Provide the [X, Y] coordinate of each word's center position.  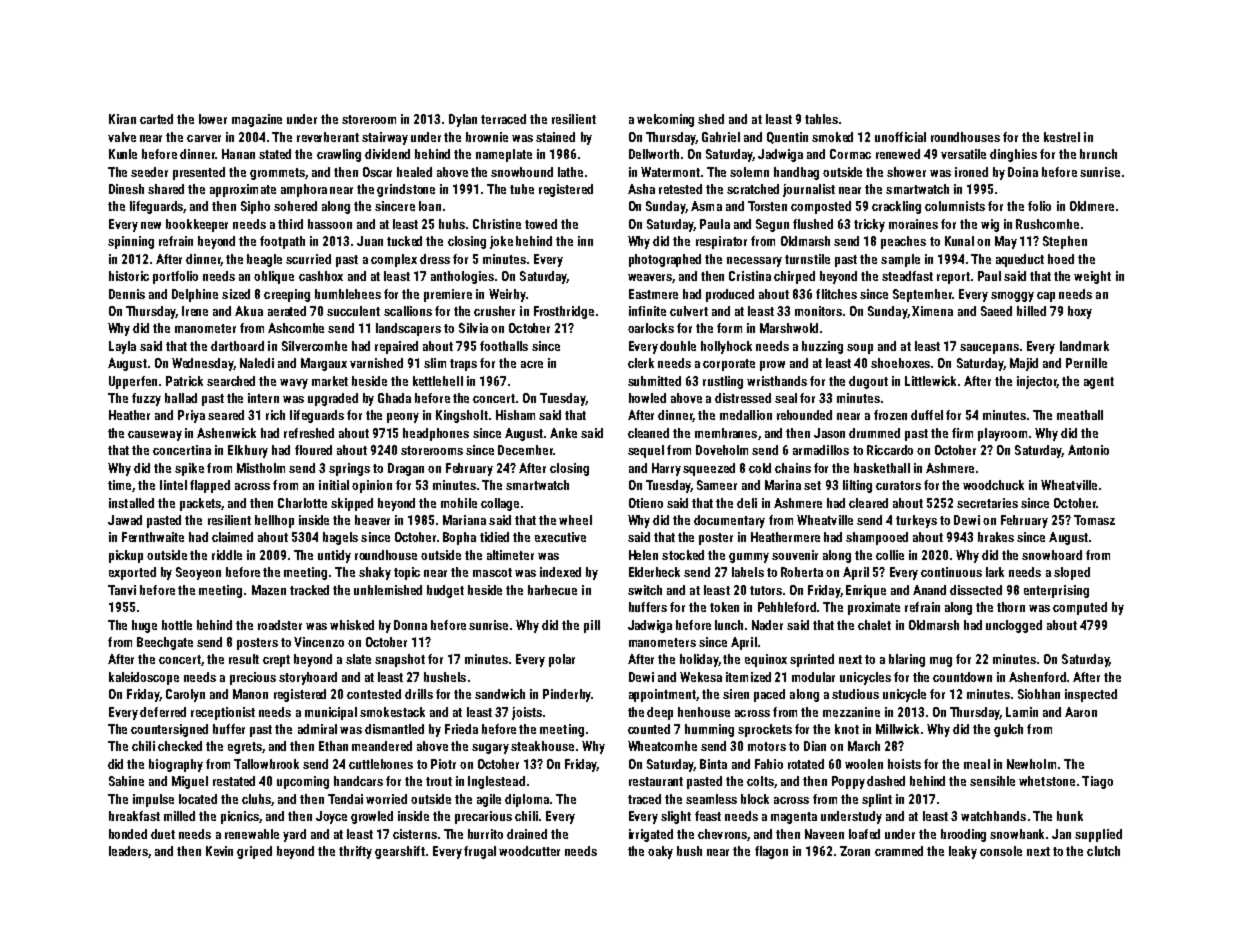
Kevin [219, 851]
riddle [227, 555]
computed [1080, 608]
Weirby [507, 295]
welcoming [665, 120]
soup [860, 349]
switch [645, 590]
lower [213, 119]
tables [821, 119]
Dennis [127, 294]
